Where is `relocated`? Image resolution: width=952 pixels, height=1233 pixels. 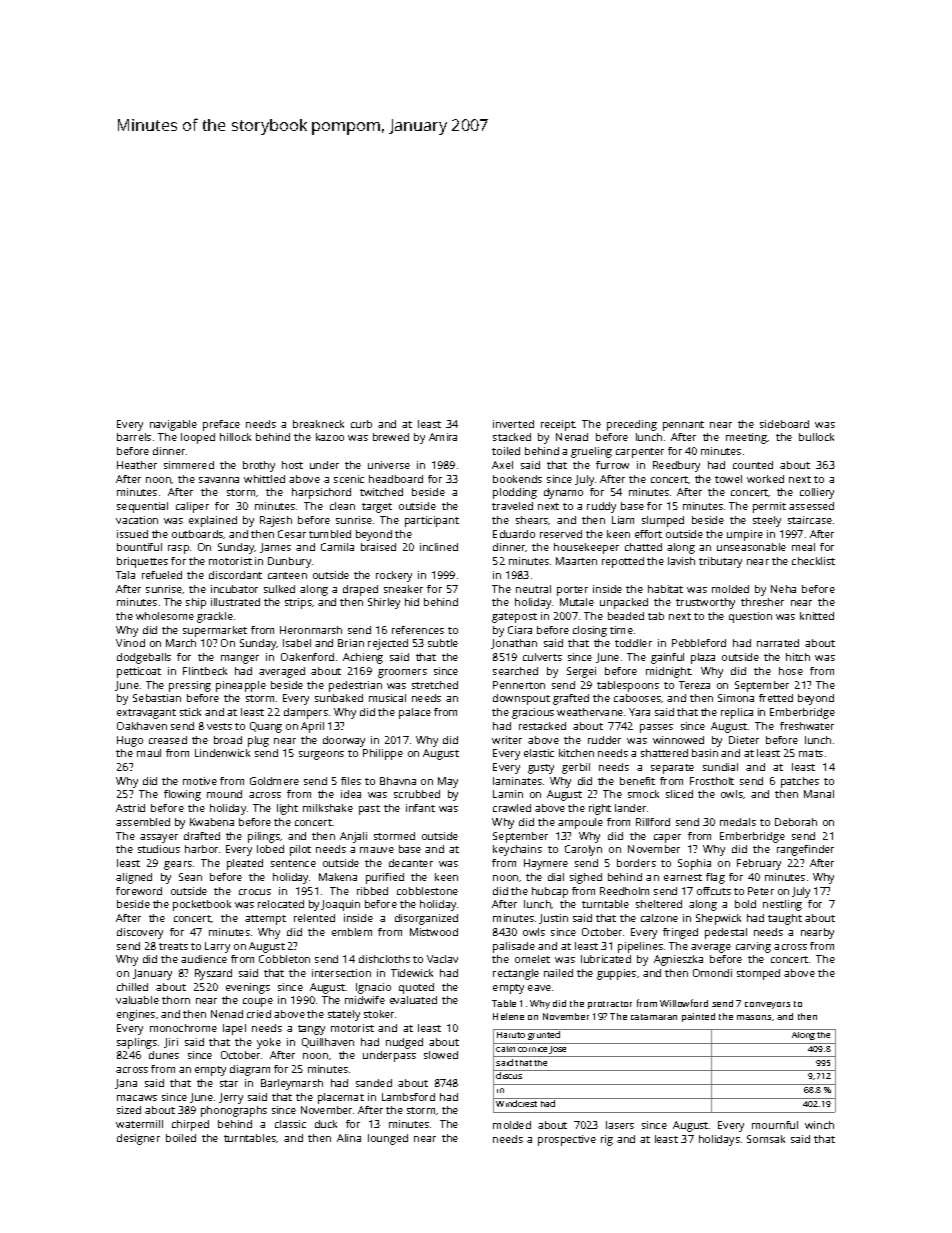
relocated is located at coordinates (281, 904).
